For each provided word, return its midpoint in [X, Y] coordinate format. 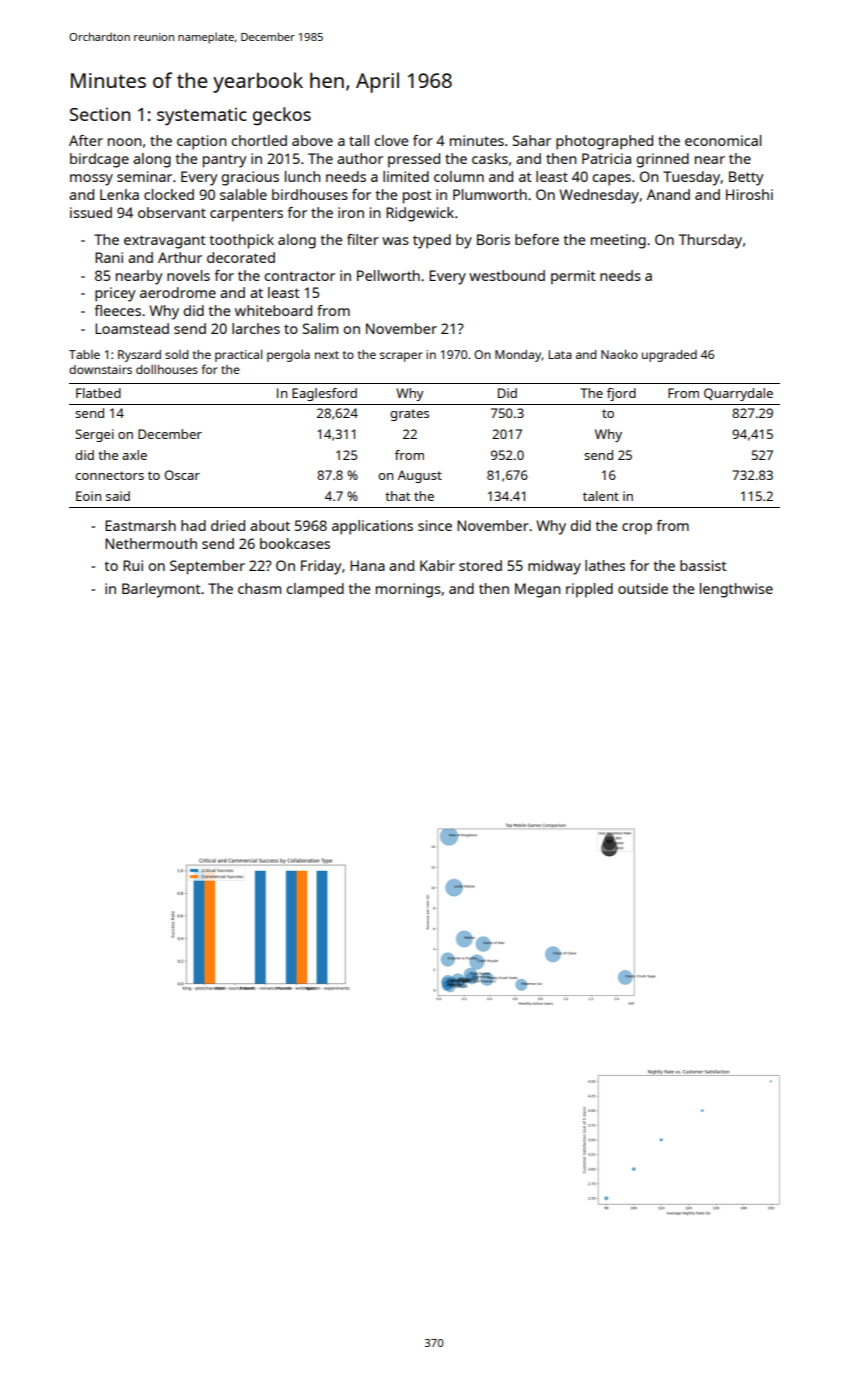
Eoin [88, 496]
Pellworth [388, 275]
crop [637, 529]
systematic [202, 117]
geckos [282, 116]
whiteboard [273, 310]
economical [723, 140]
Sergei [94, 435]
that [397, 496]
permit [573, 277]
